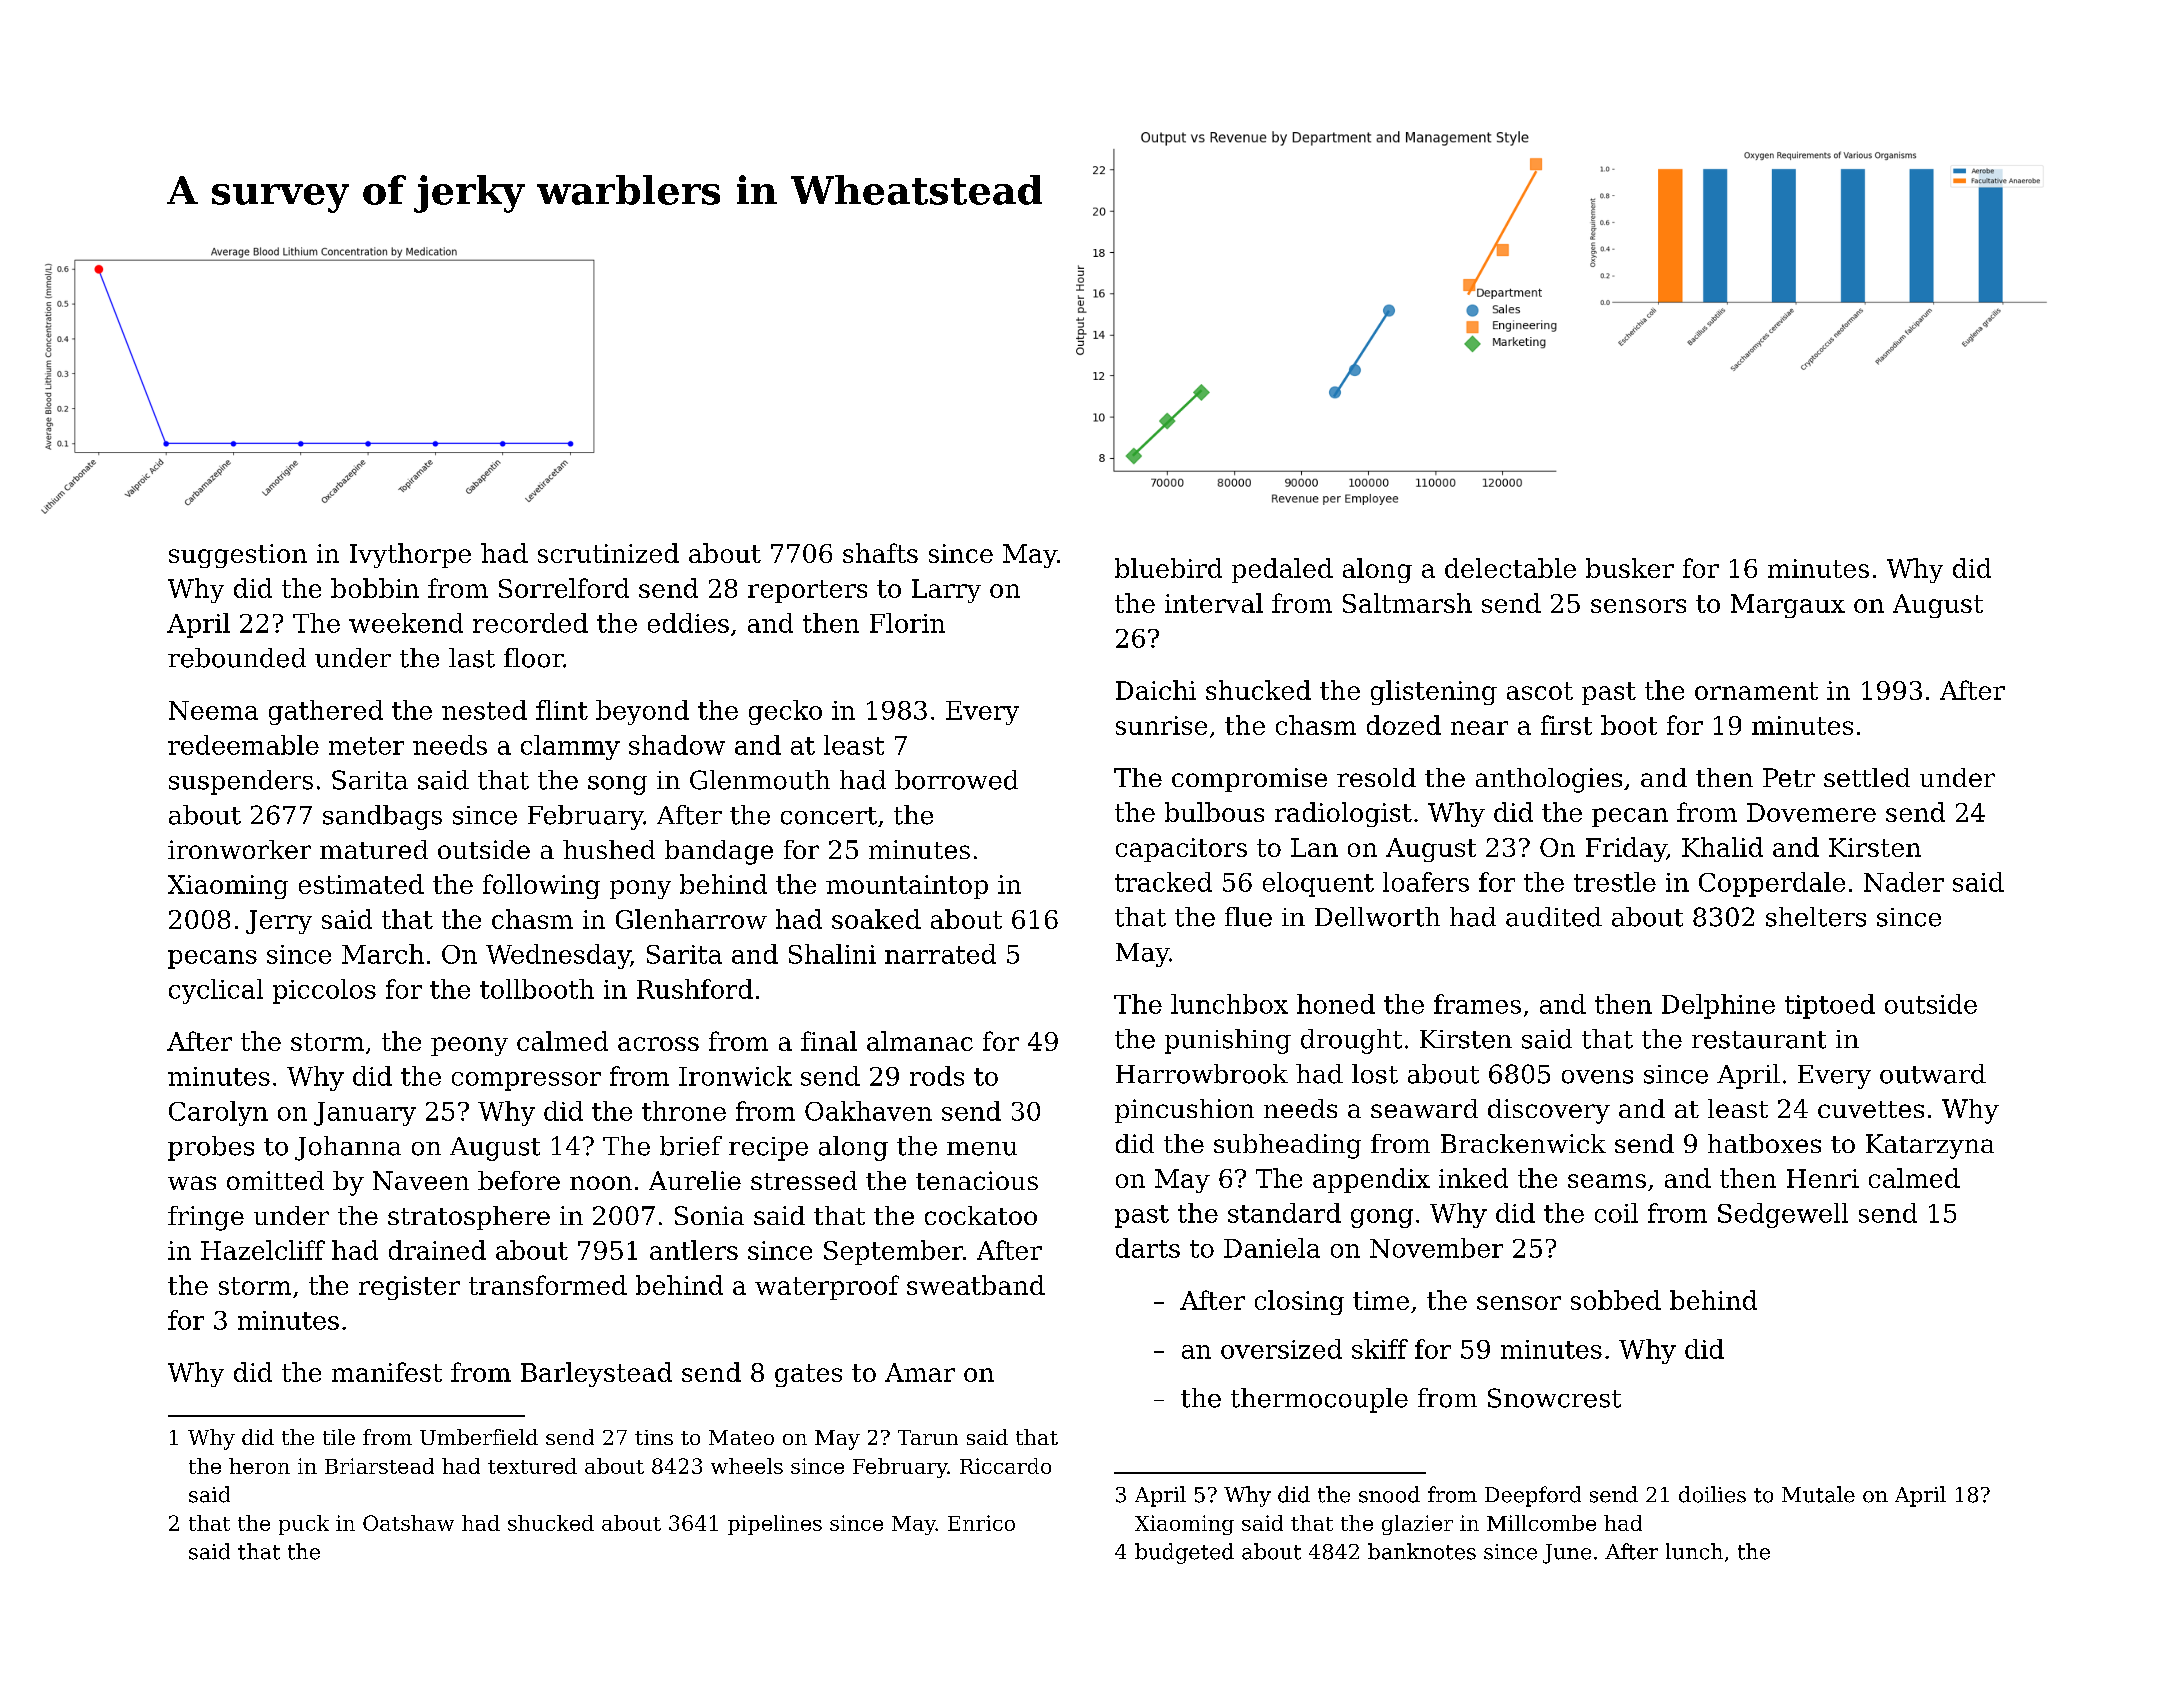  What do you see at coordinates (1788, 606) in the screenshot?
I see `Margaux` at bounding box center [1788, 606].
